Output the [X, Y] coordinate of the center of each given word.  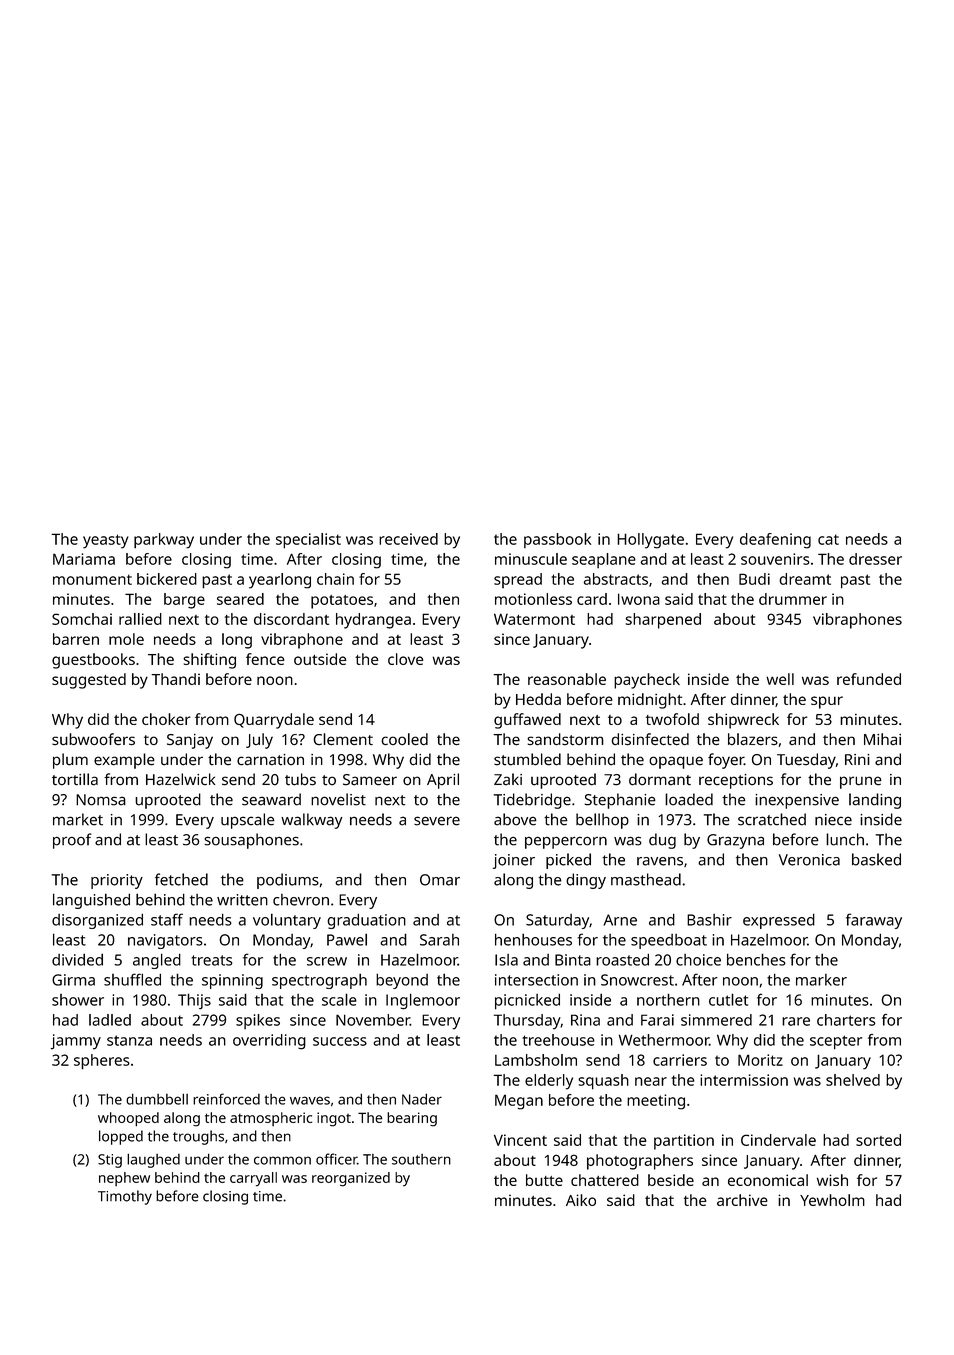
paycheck [647, 681]
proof [72, 841]
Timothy [125, 1197]
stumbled [527, 759]
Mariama [84, 559]
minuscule [531, 559]
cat [828, 539]
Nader [422, 1099]
